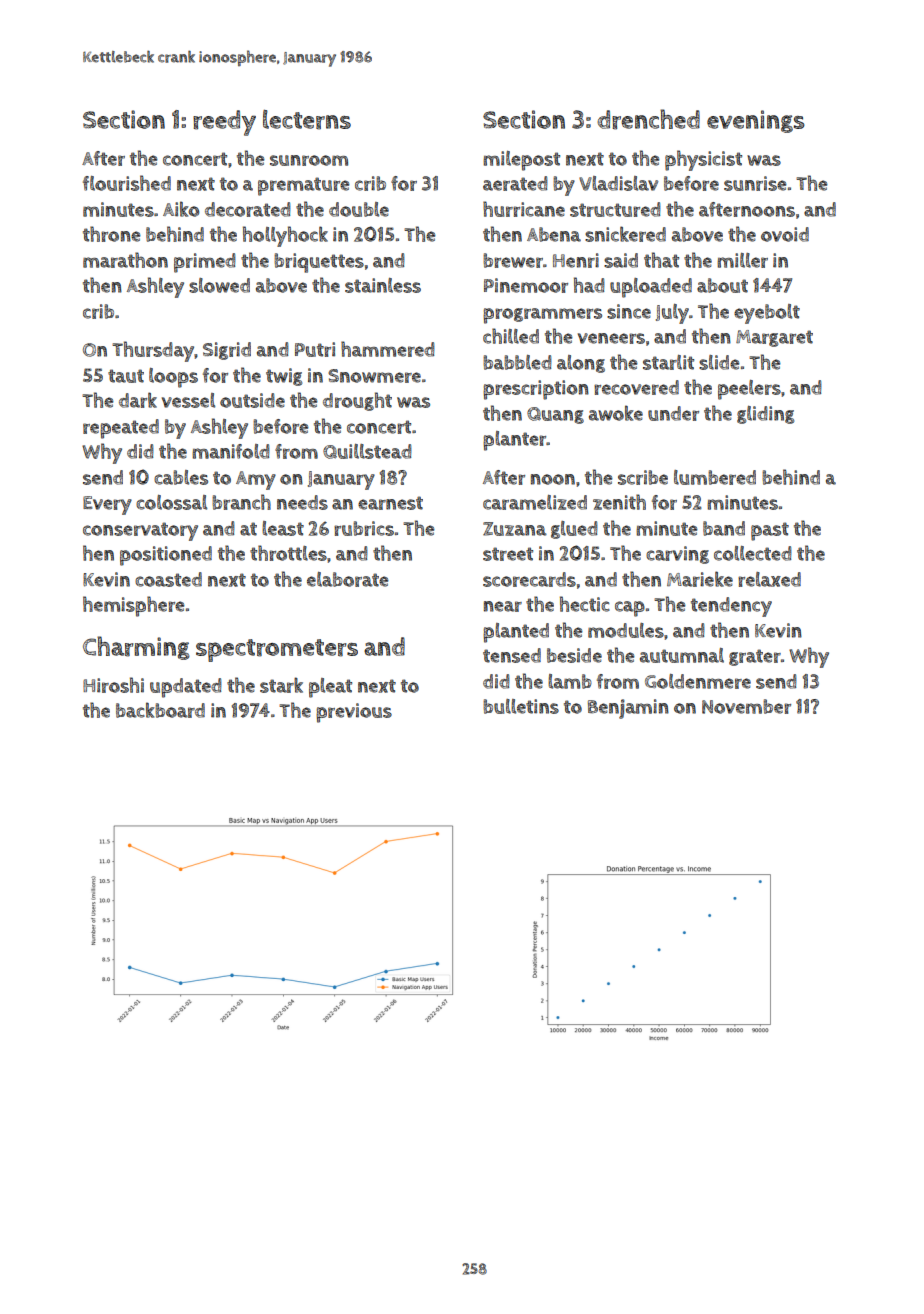  I want to click on reedy, so click(224, 123).
